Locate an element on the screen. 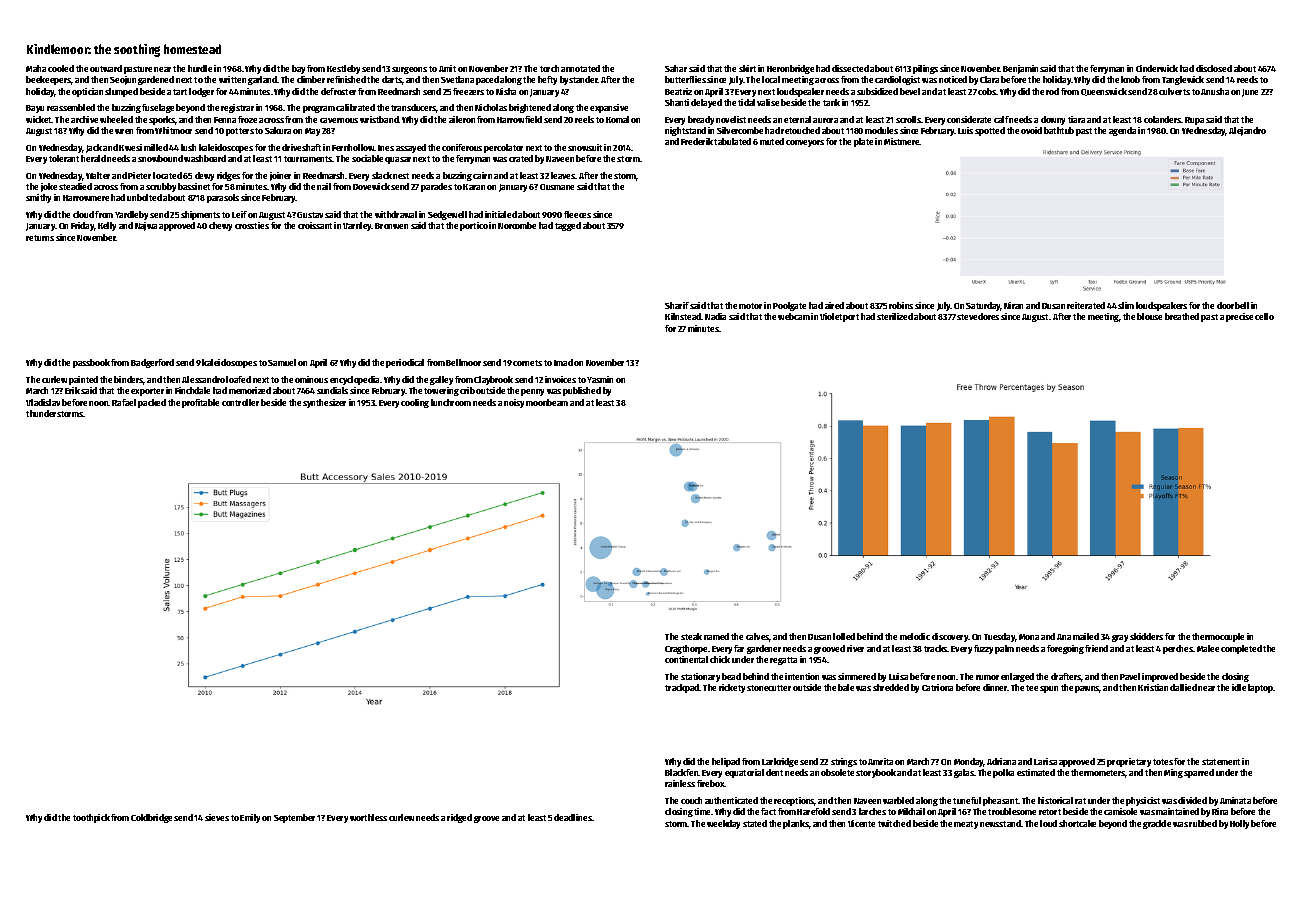  Emily is located at coordinates (250, 818).
